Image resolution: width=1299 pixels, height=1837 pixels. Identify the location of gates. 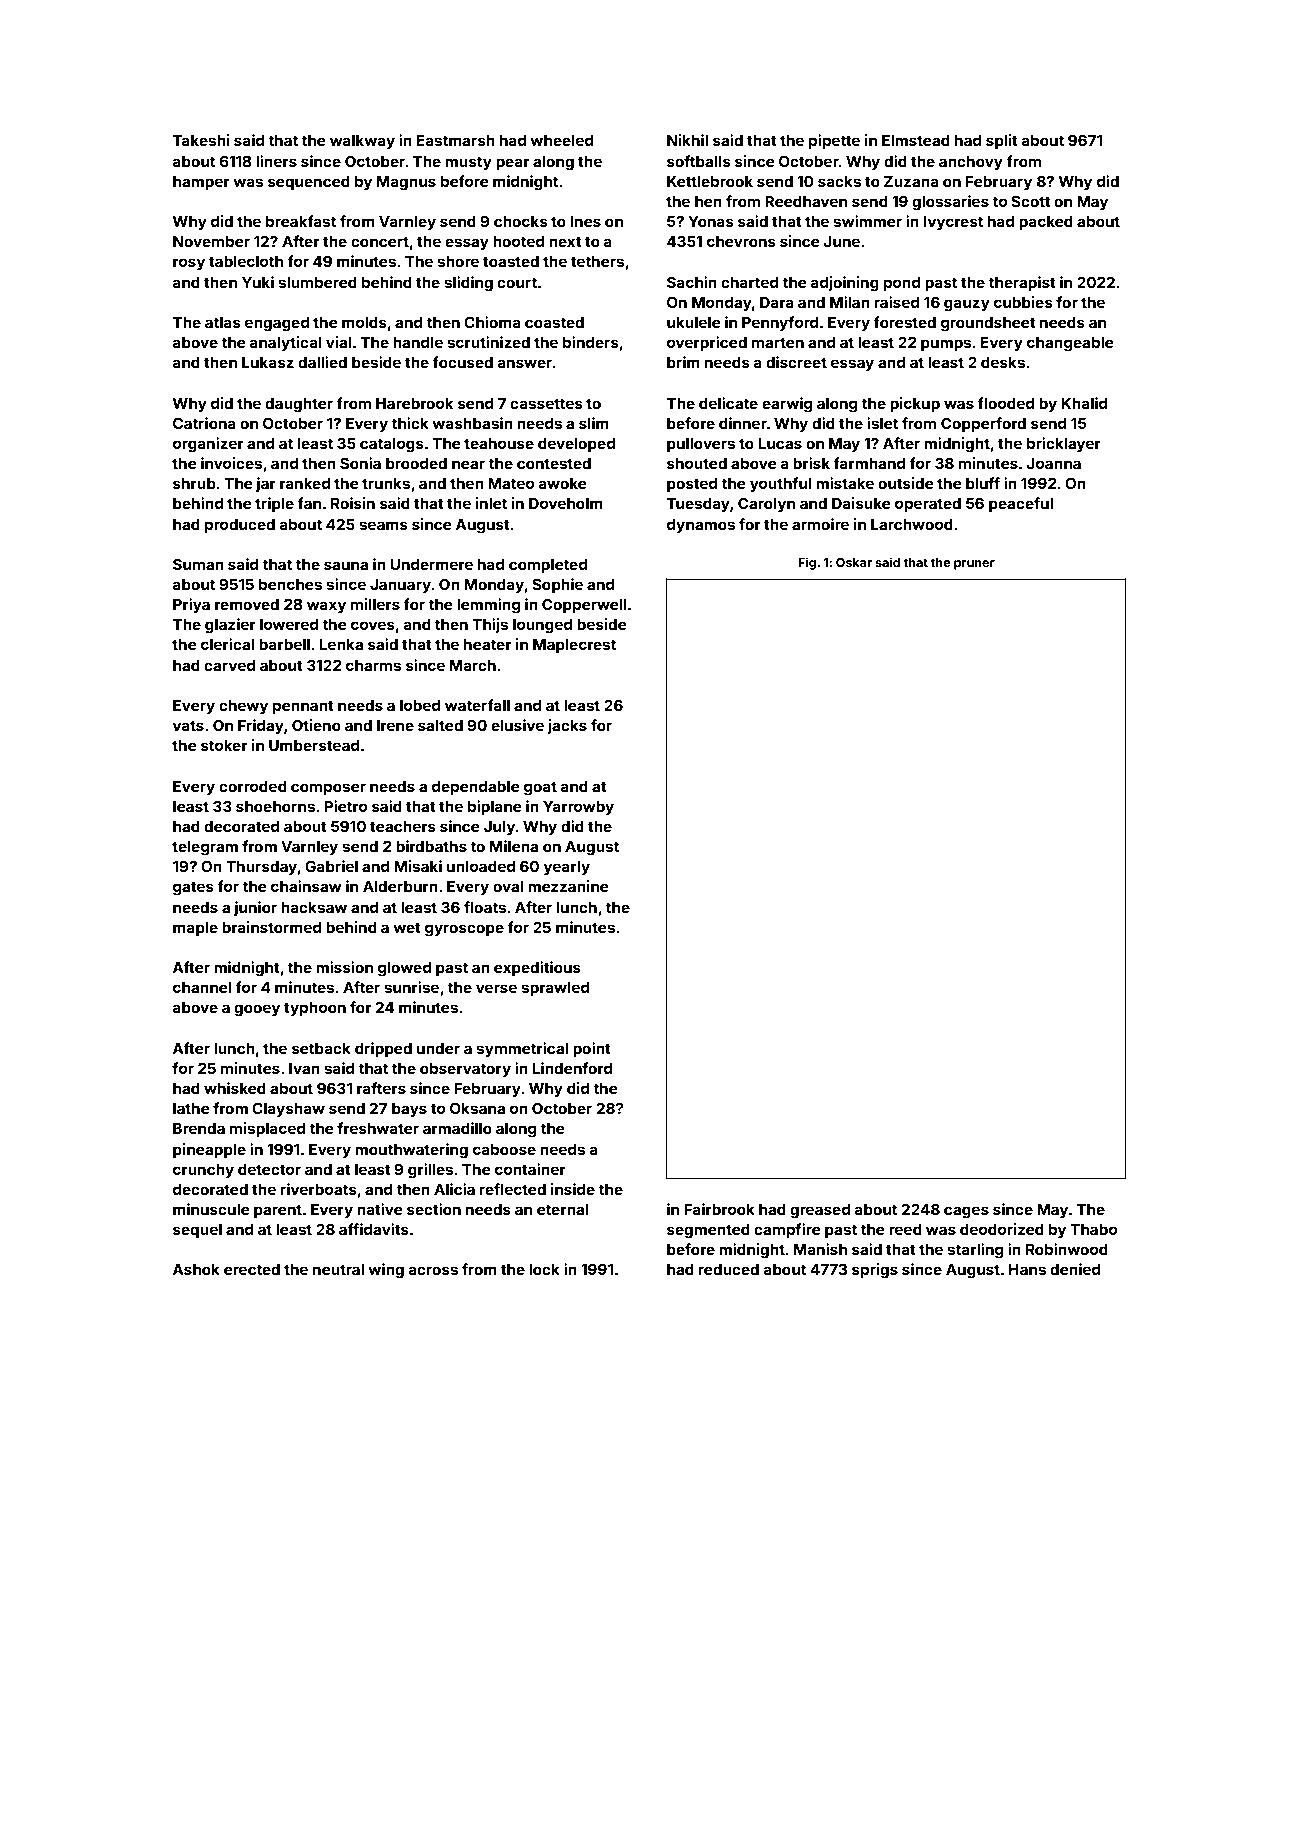
(193, 888).
